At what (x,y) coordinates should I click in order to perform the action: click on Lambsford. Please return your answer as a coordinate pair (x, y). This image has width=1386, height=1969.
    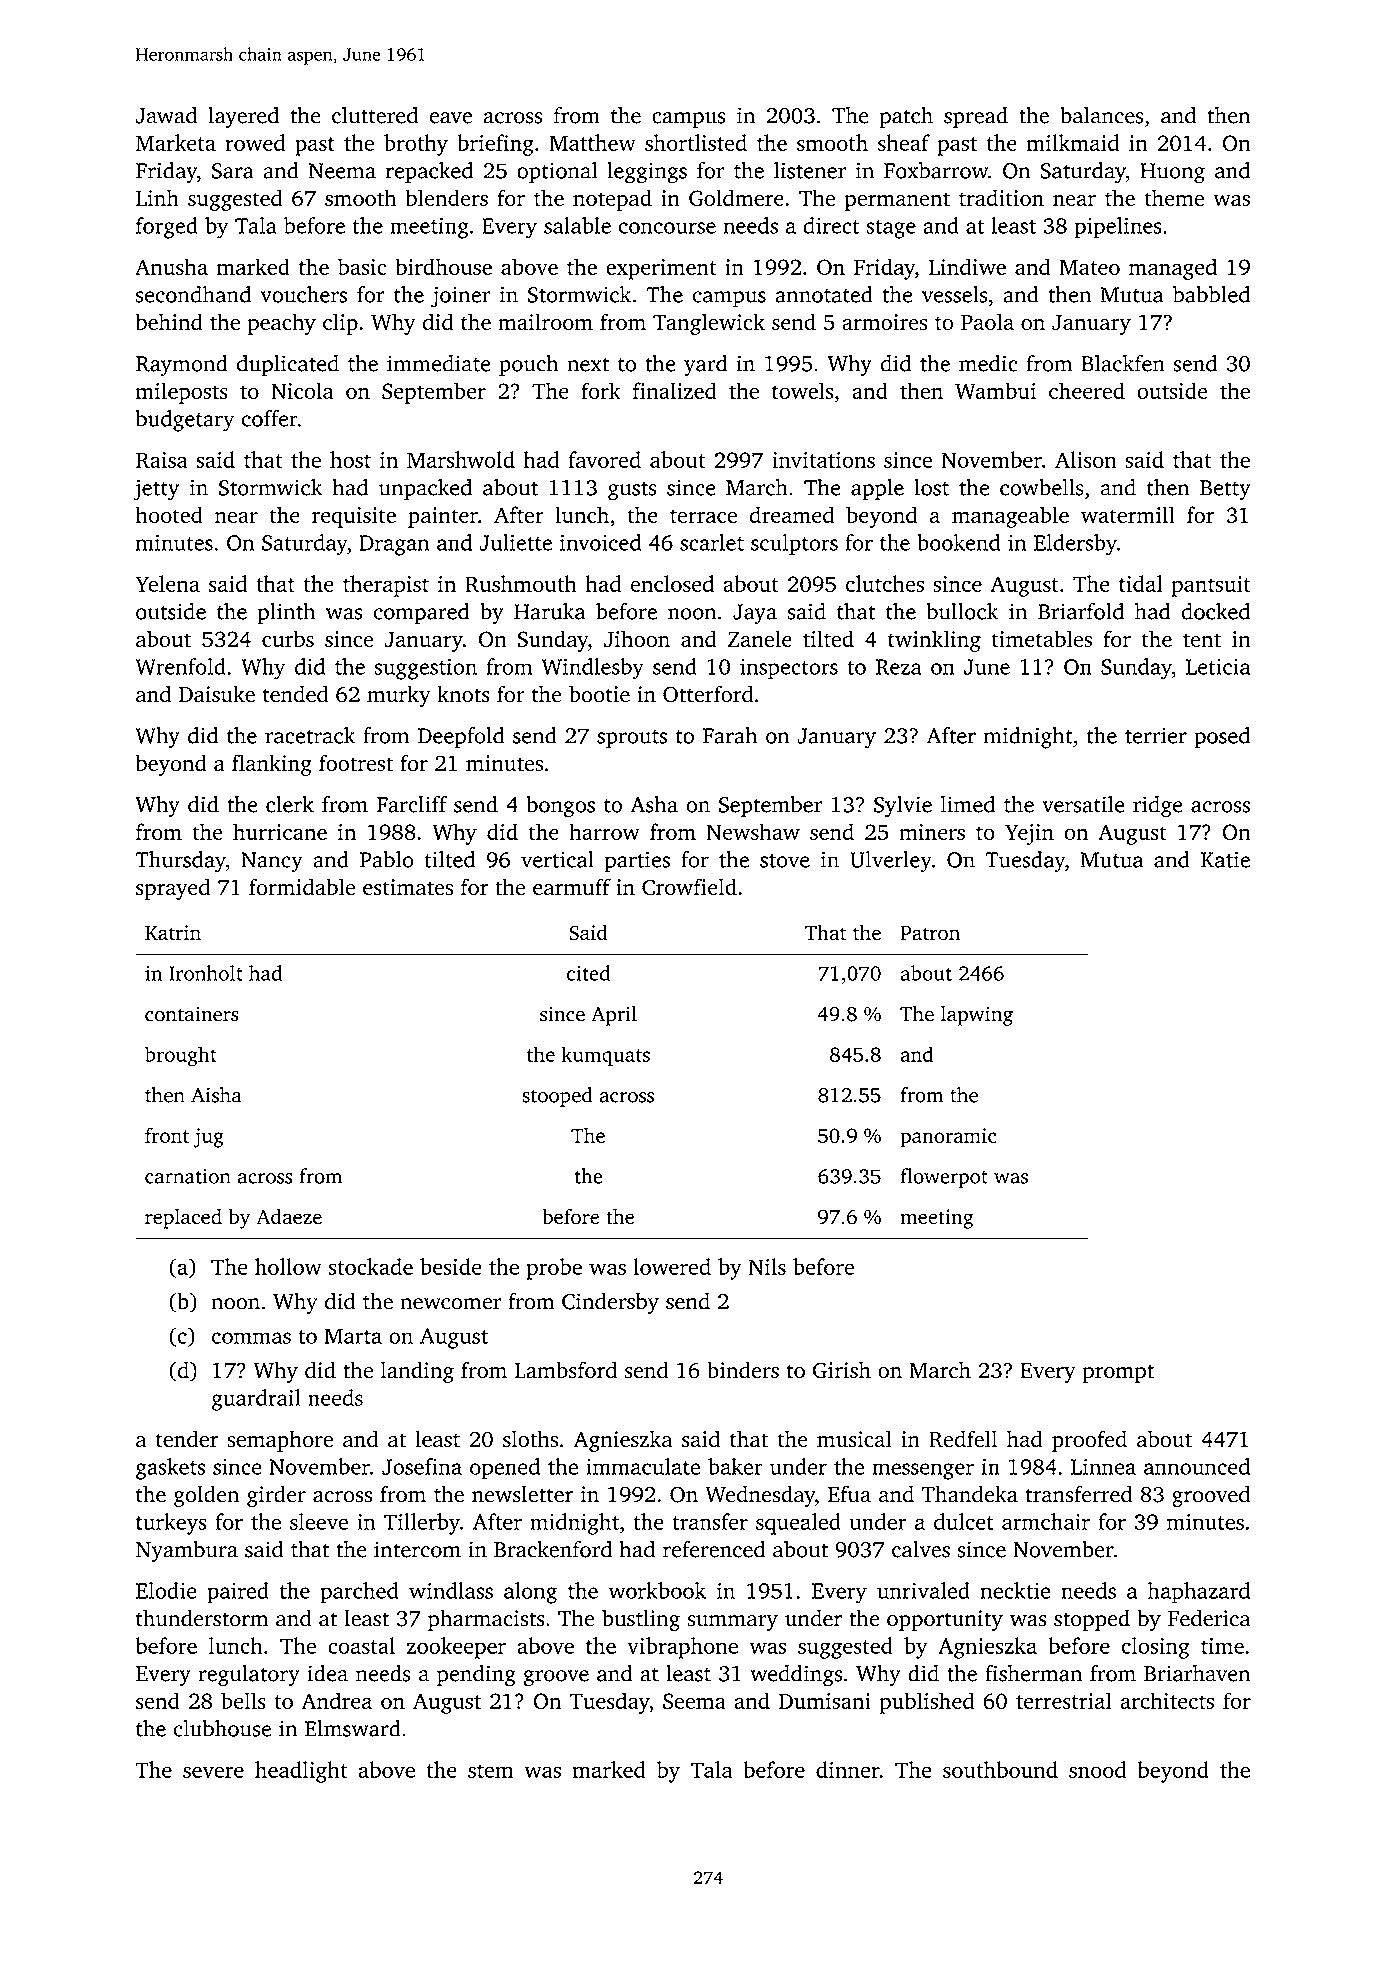
    Looking at the image, I should click on (566, 1370).
